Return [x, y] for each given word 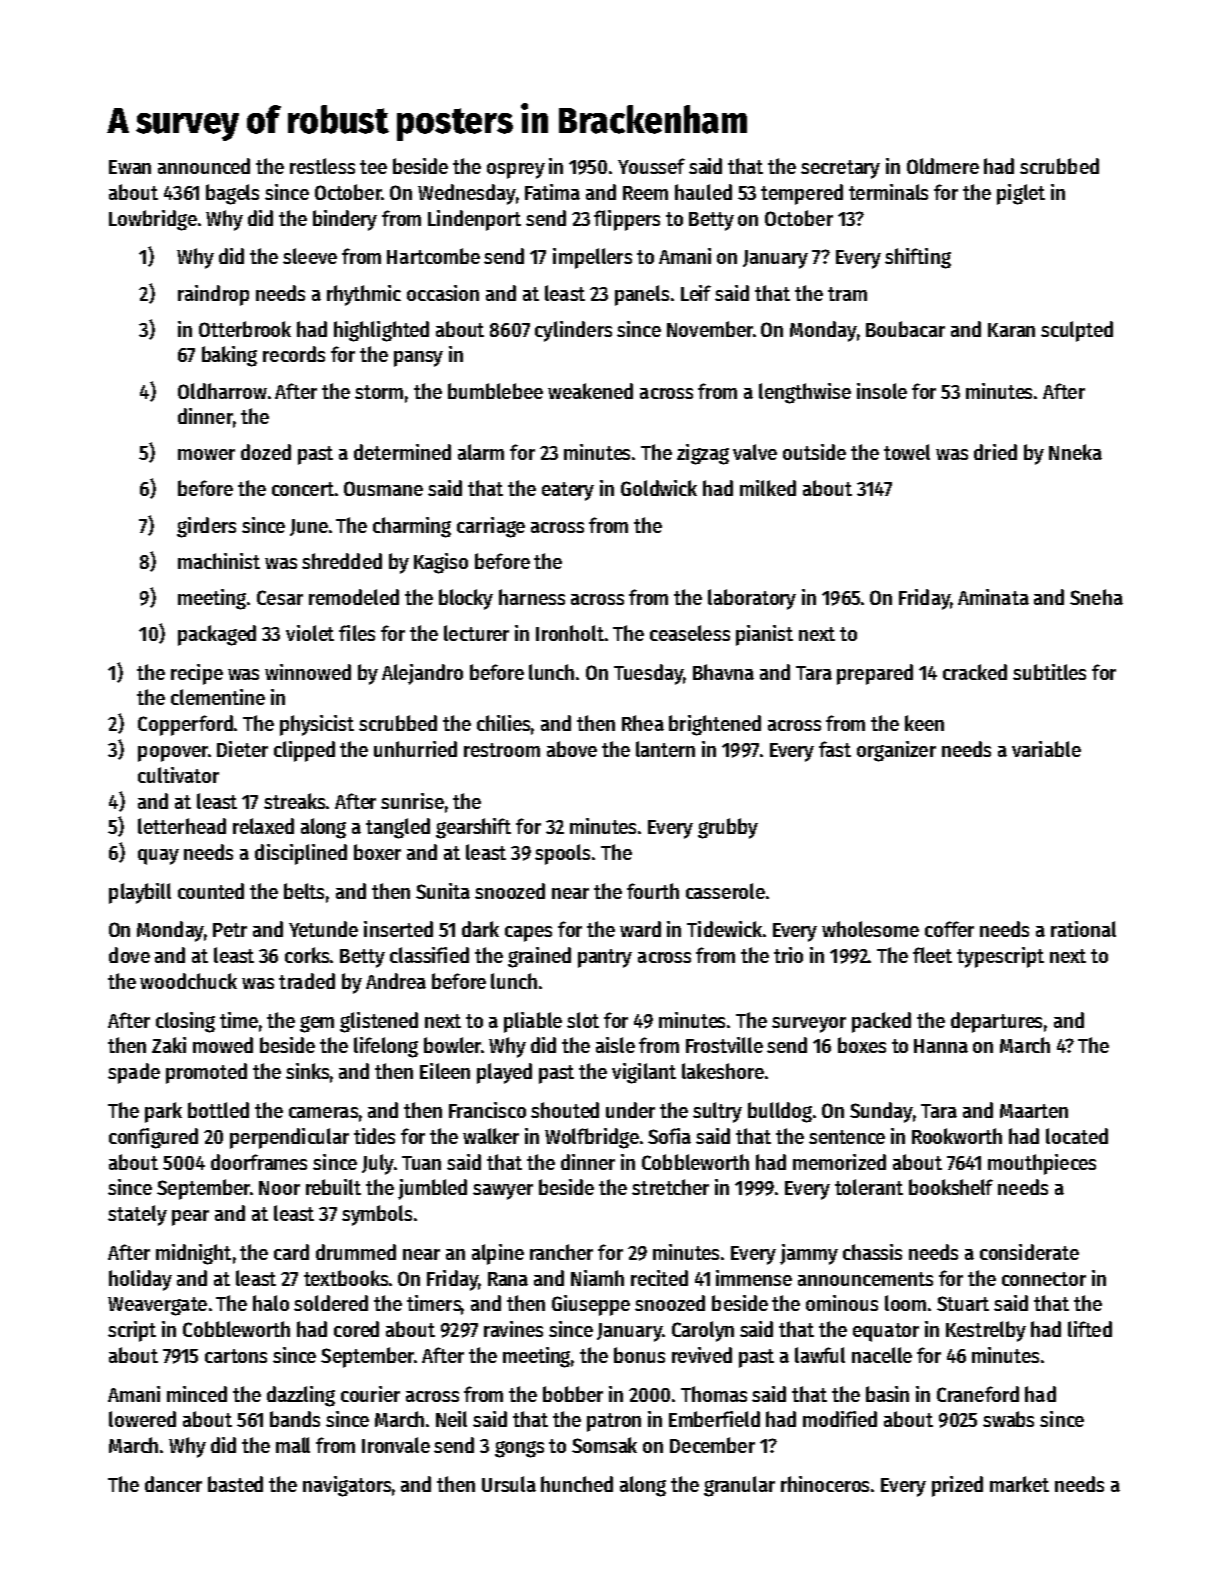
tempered [802, 194]
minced [197, 1394]
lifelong [386, 1047]
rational [1083, 929]
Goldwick [659, 488]
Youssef [651, 166]
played [504, 1073]
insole [882, 391]
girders [206, 527]
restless [322, 166]
